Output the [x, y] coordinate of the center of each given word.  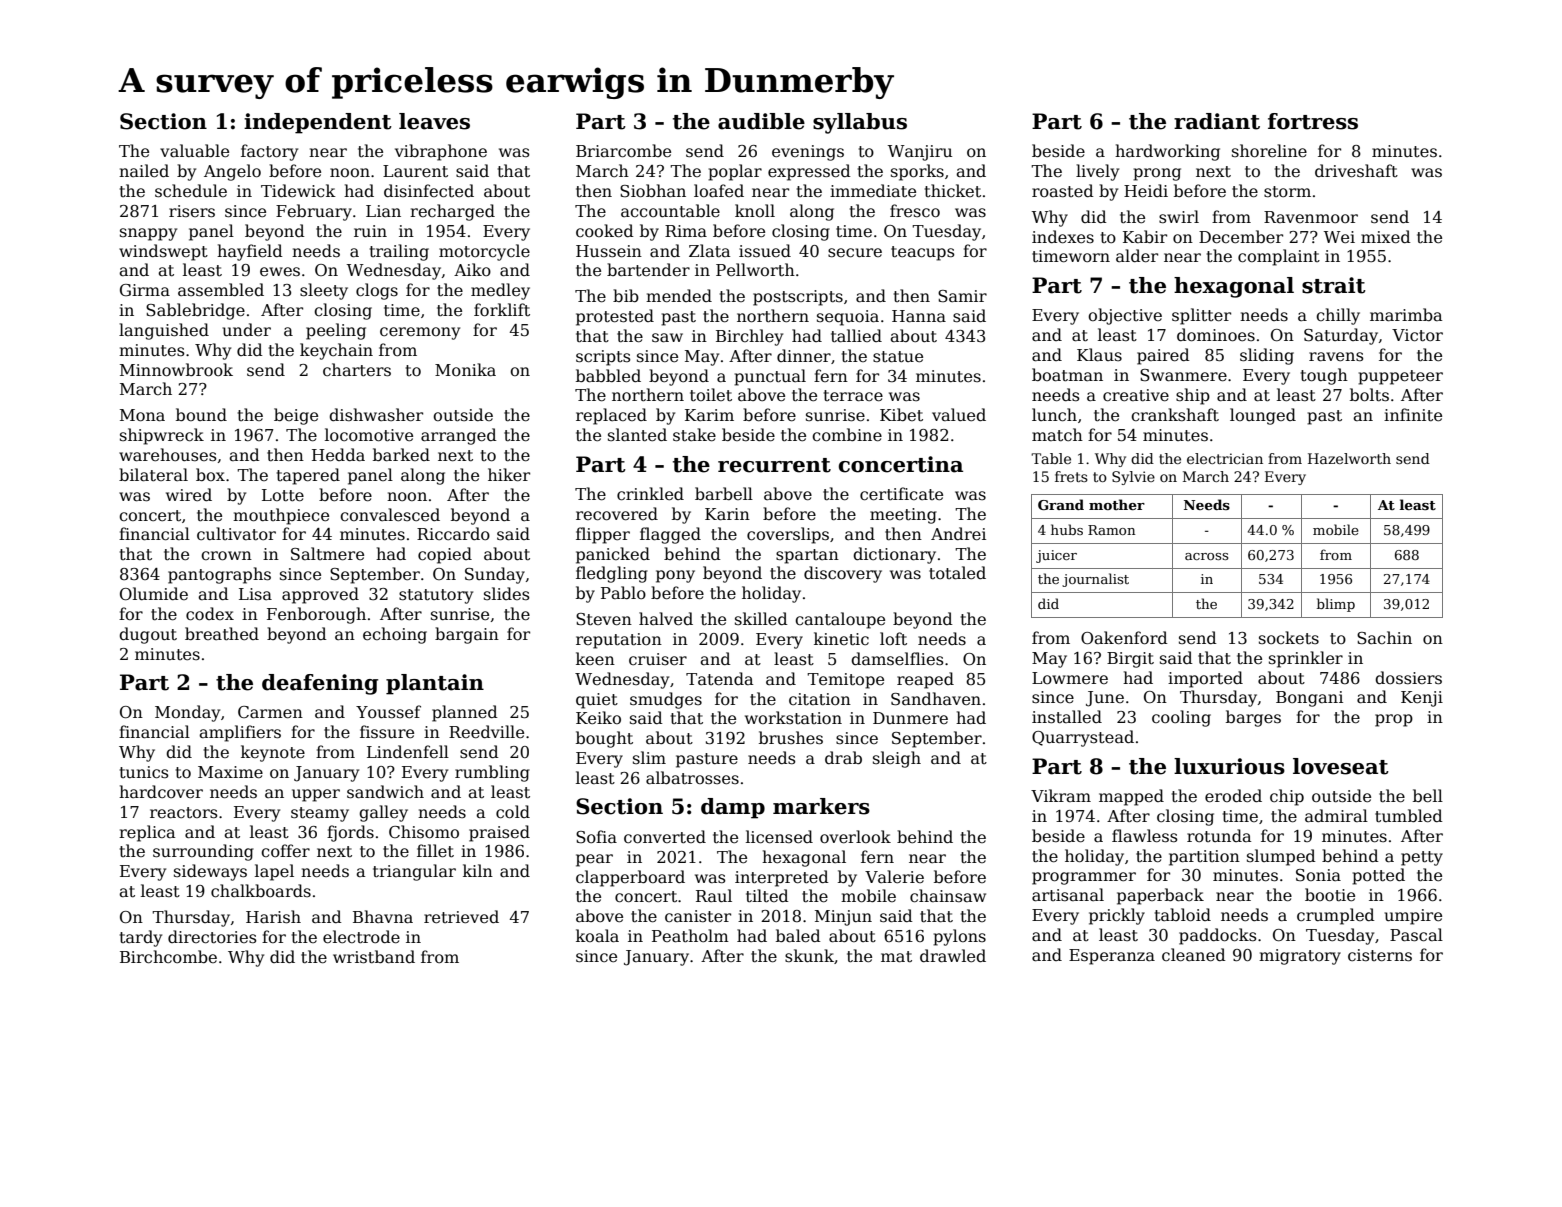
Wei [1339, 237]
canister [698, 916]
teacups [923, 253]
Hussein [609, 251]
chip [1287, 797]
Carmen [270, 712]
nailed [144, 171]
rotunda [1219, 835]
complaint [1279, 257]
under [247, 330]
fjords [350, 833]
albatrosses [692, 778]
